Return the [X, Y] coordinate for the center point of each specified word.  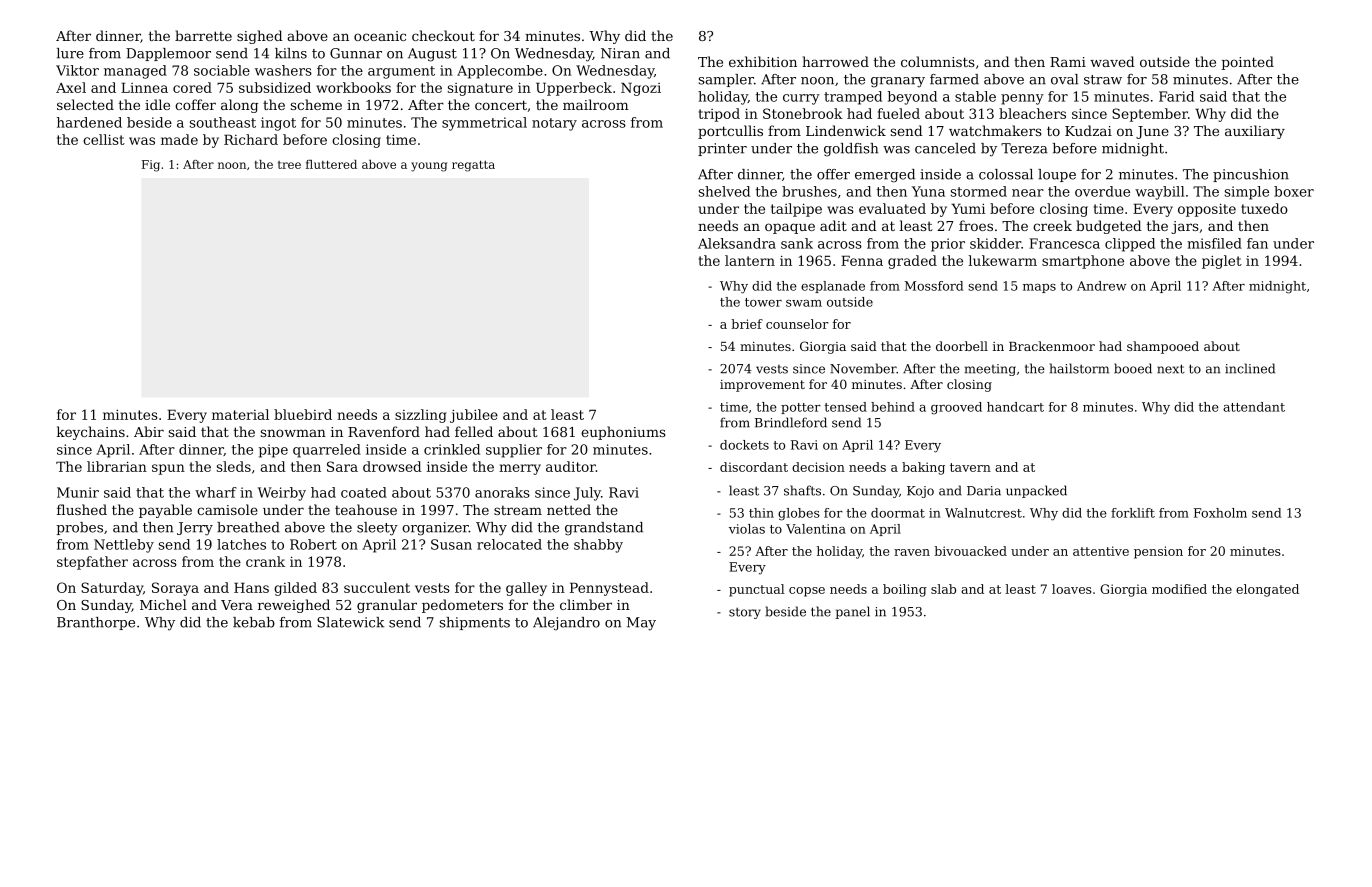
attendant [1254, 407]
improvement [762, 386]
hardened [89, 122]
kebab [254, 622]
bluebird [303, 414]
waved [1112, 61]
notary [554, 124]
